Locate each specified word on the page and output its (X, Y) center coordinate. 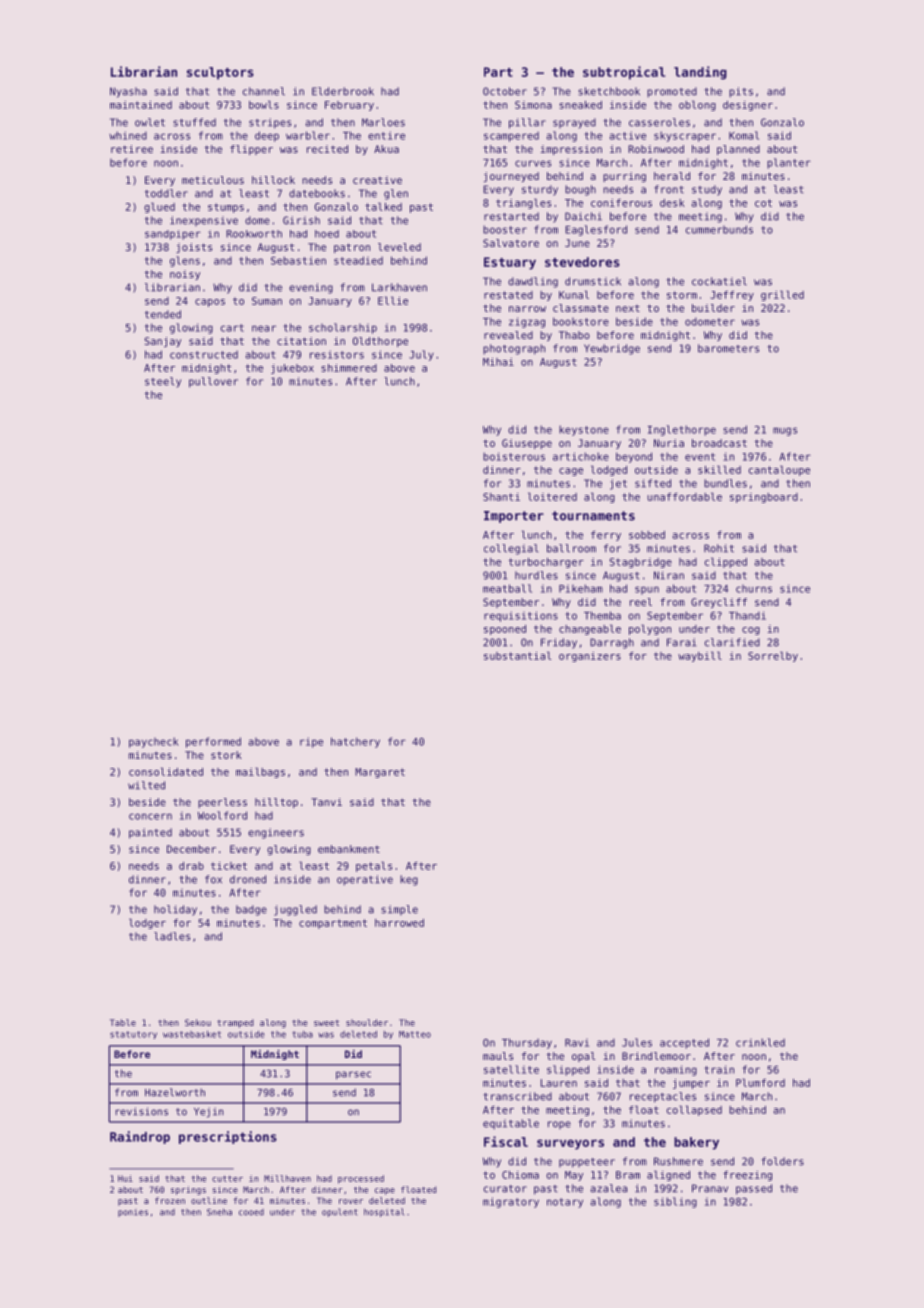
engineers (276, 833)
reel (641, 602)
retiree (132, 149)
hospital (384, 1212)
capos (210, 303)
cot (763, 203)
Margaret (380, 773)
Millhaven (287, 1178)
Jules (637, 1042)
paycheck (153, 742)
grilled (782, 295)
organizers (590, 657)
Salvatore (511, 243)
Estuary (510, 263)
